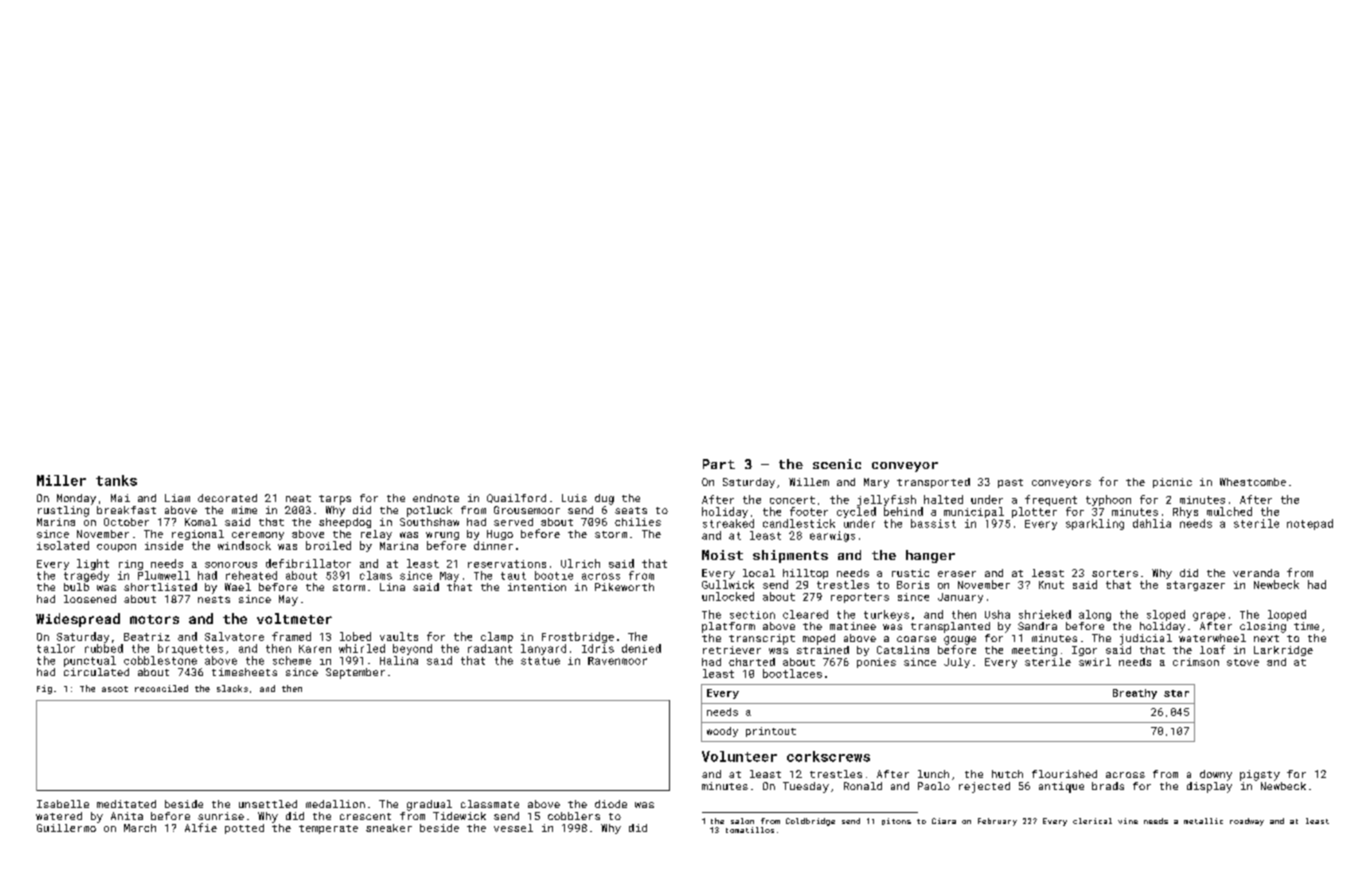  I want to click on woody, so click(722, 732).
